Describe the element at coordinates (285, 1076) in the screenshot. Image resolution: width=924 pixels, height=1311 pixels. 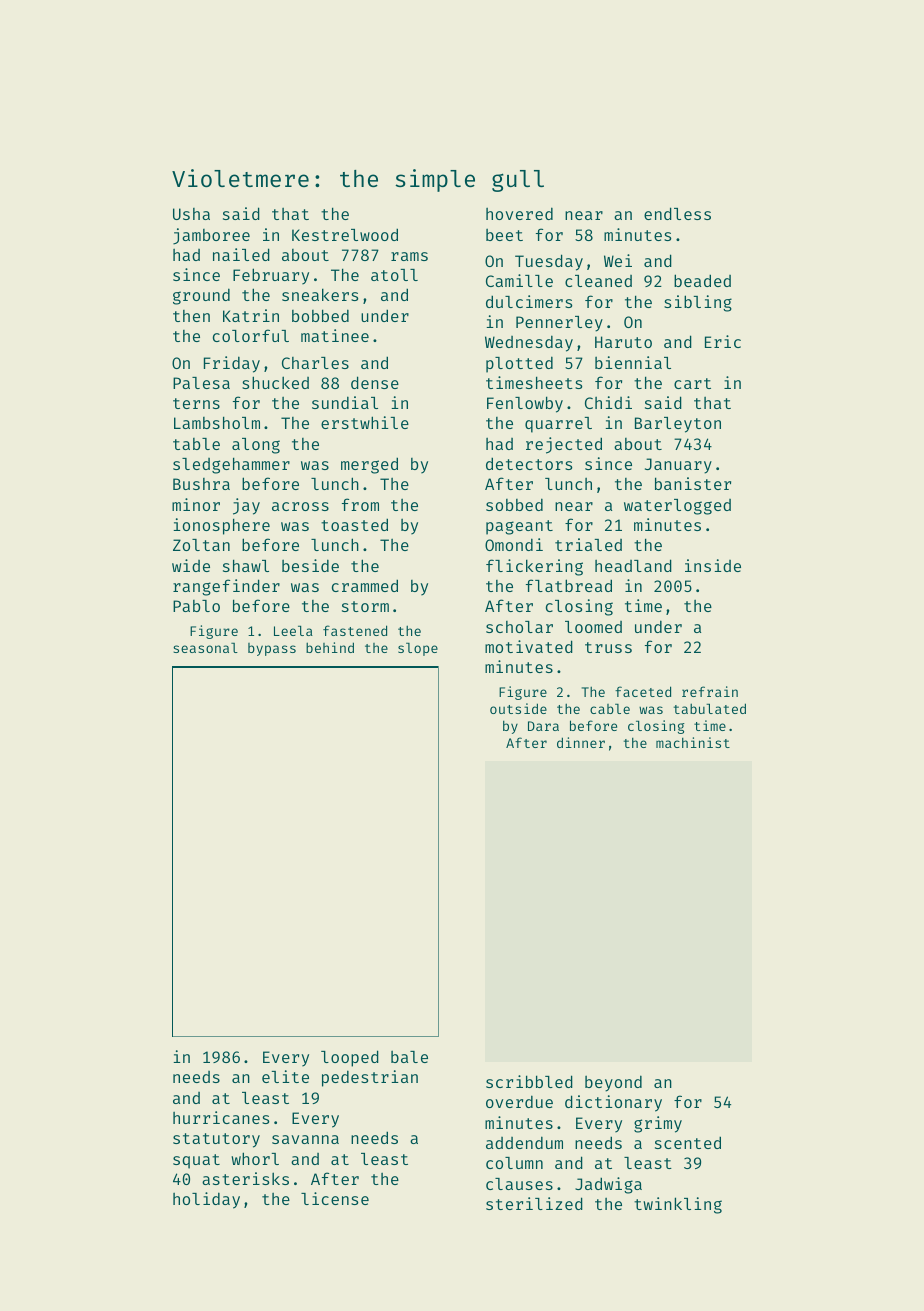
I see `elite` at that location.
